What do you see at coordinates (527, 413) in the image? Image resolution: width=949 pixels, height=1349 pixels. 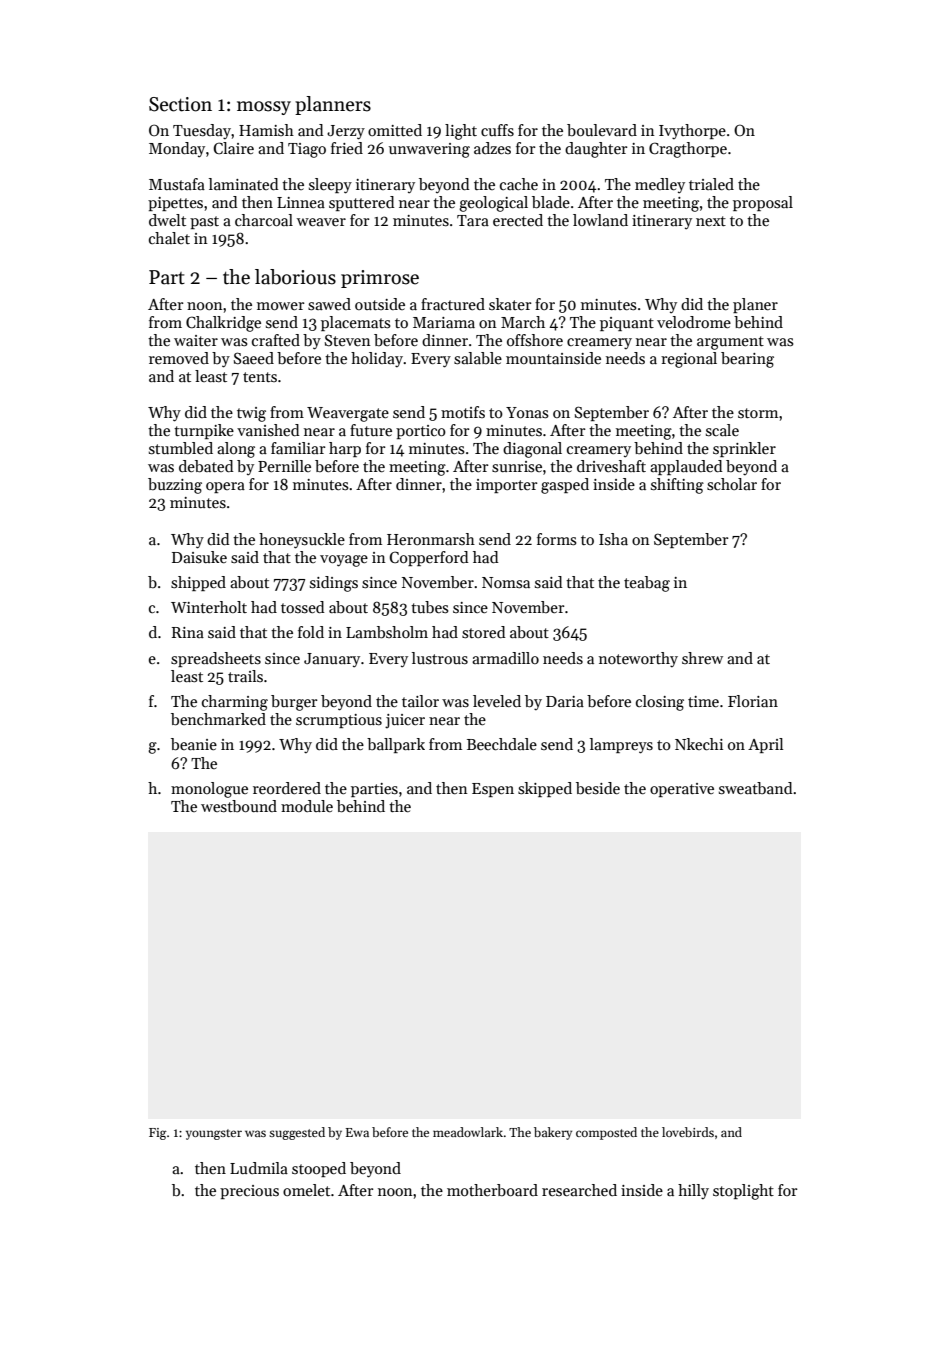 I see `Yonas` at bounding box center [527, 413].
